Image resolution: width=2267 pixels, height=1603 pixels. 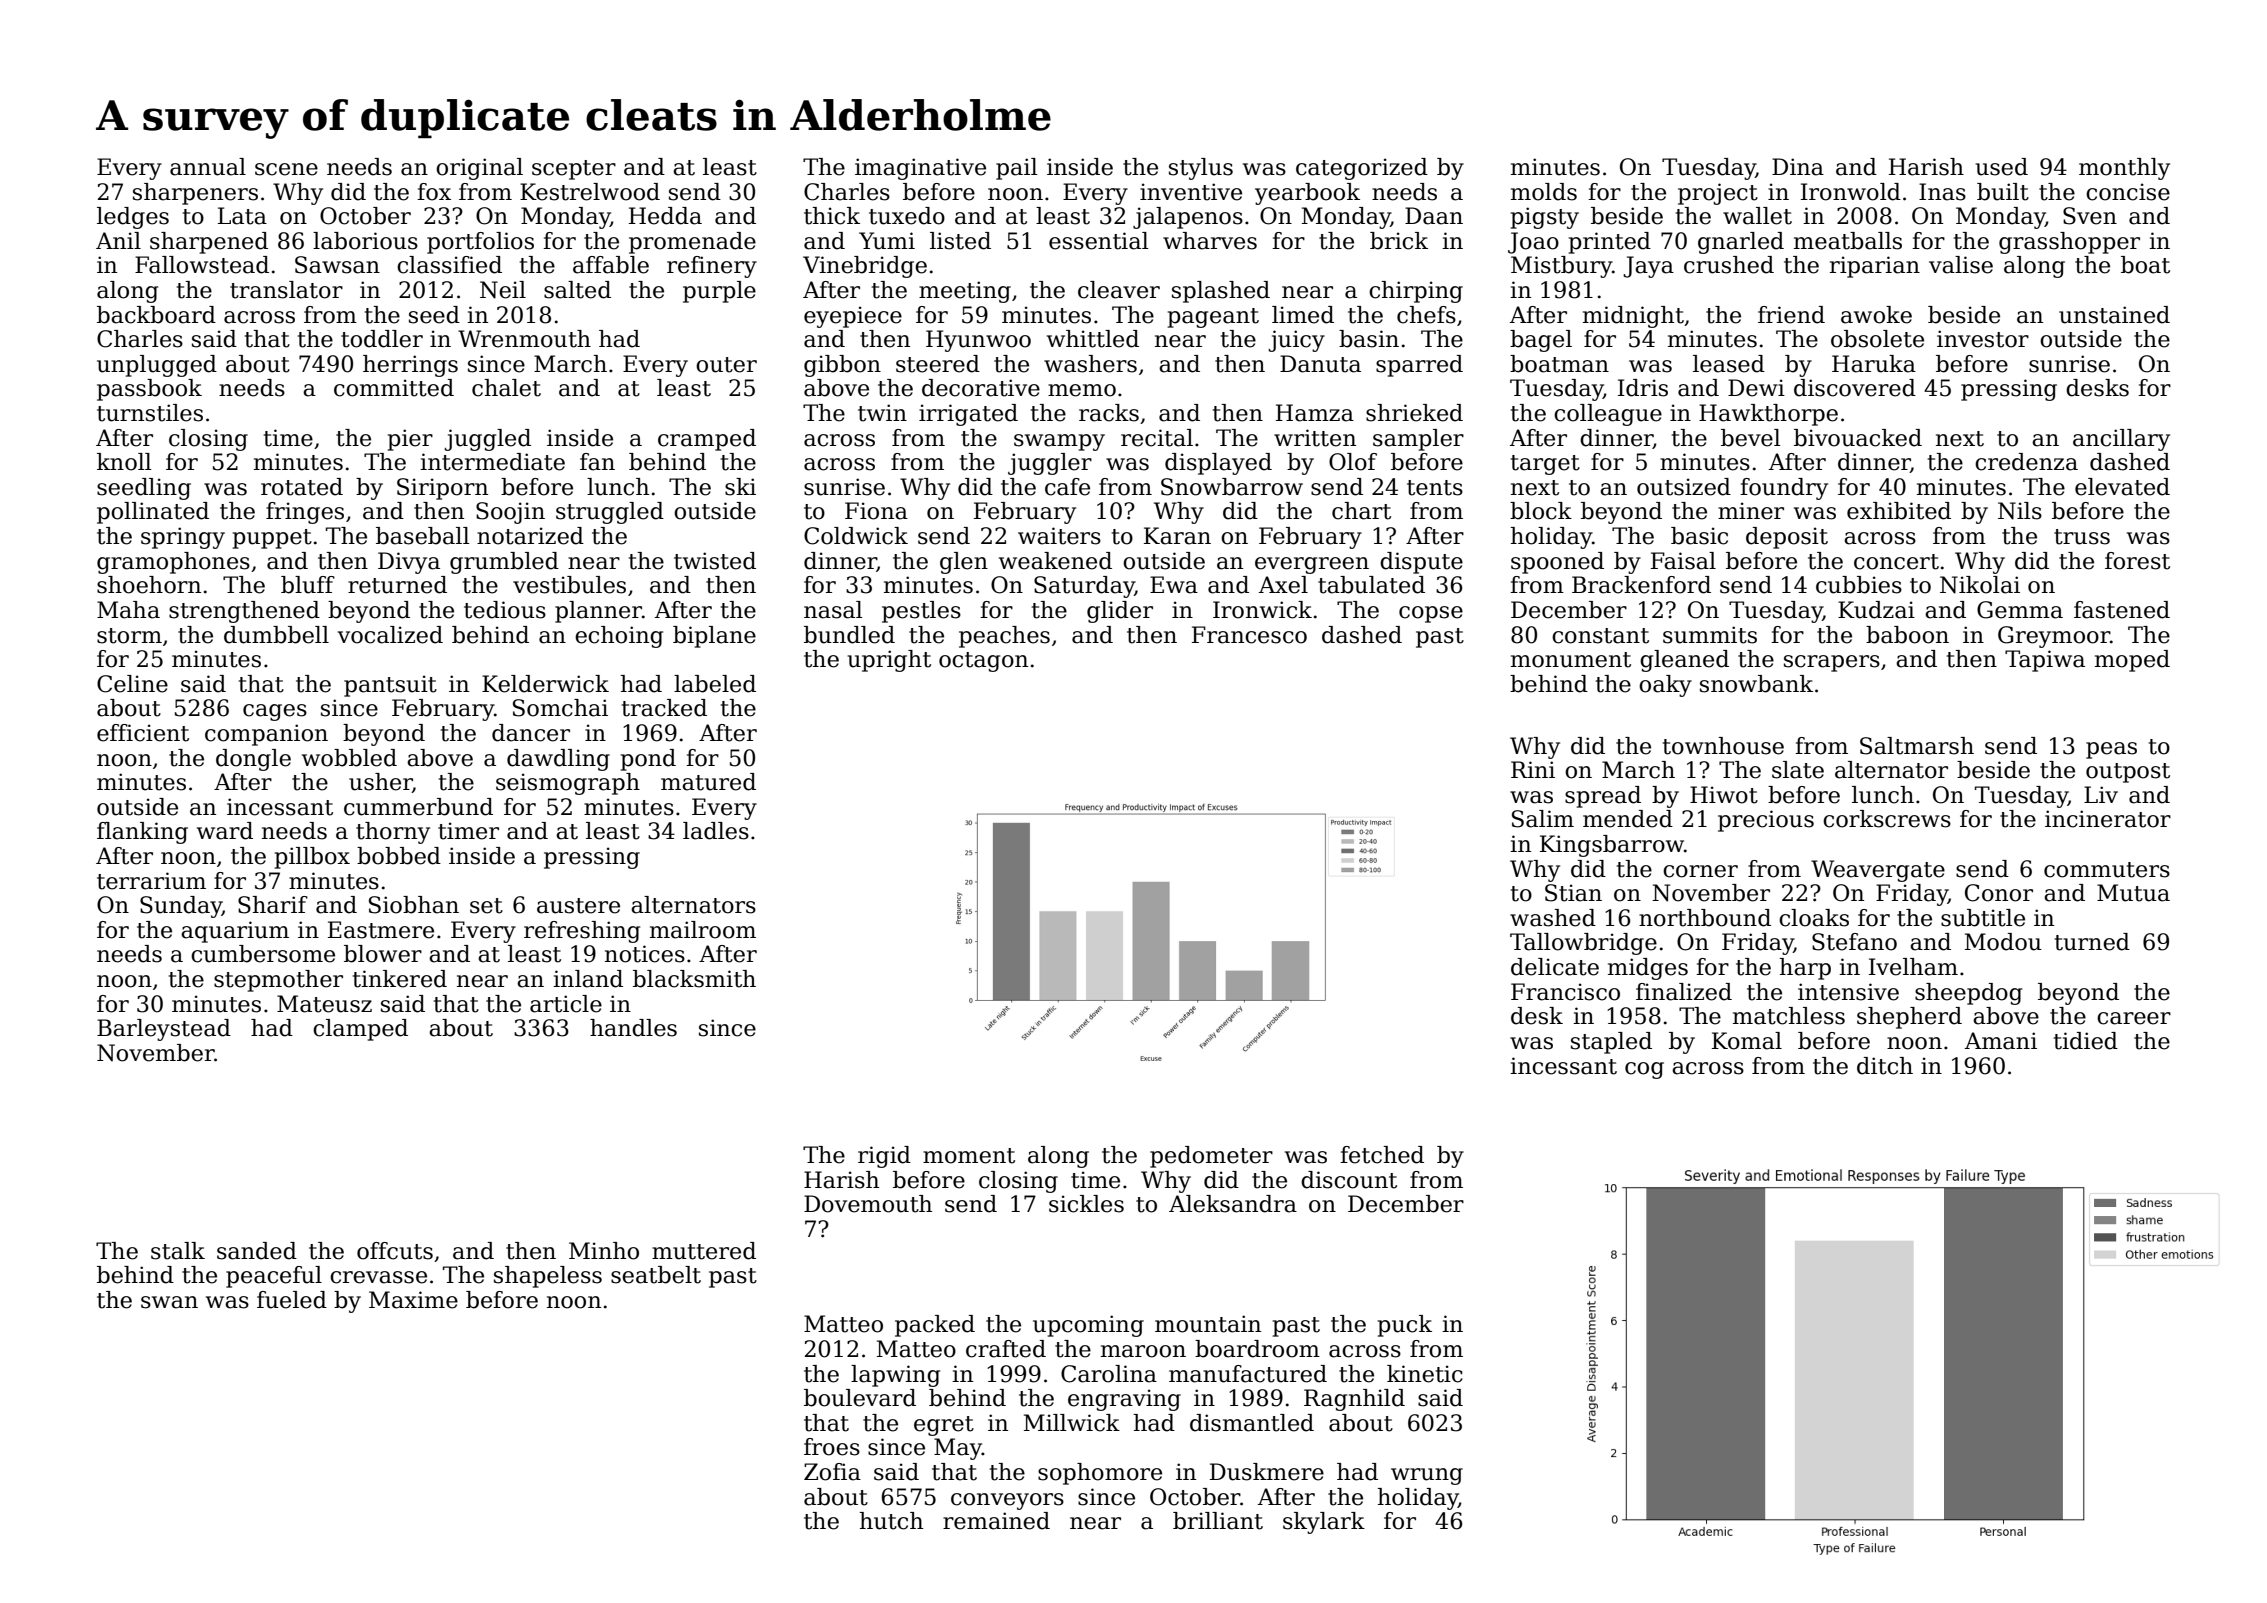 I want to click on mailroom, so click(x=703, y=930).
